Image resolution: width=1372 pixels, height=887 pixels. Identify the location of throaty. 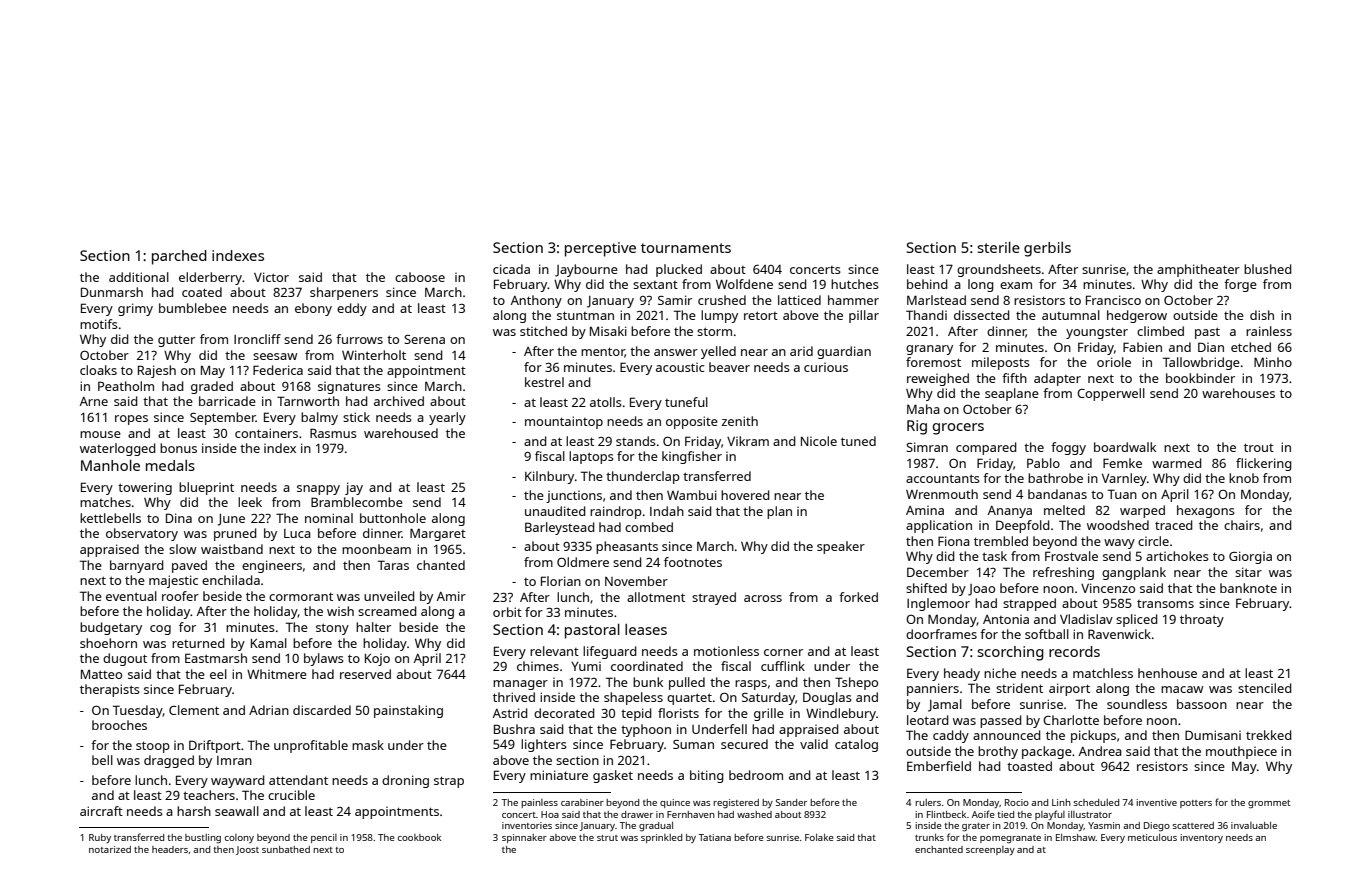
(1202, 620).
